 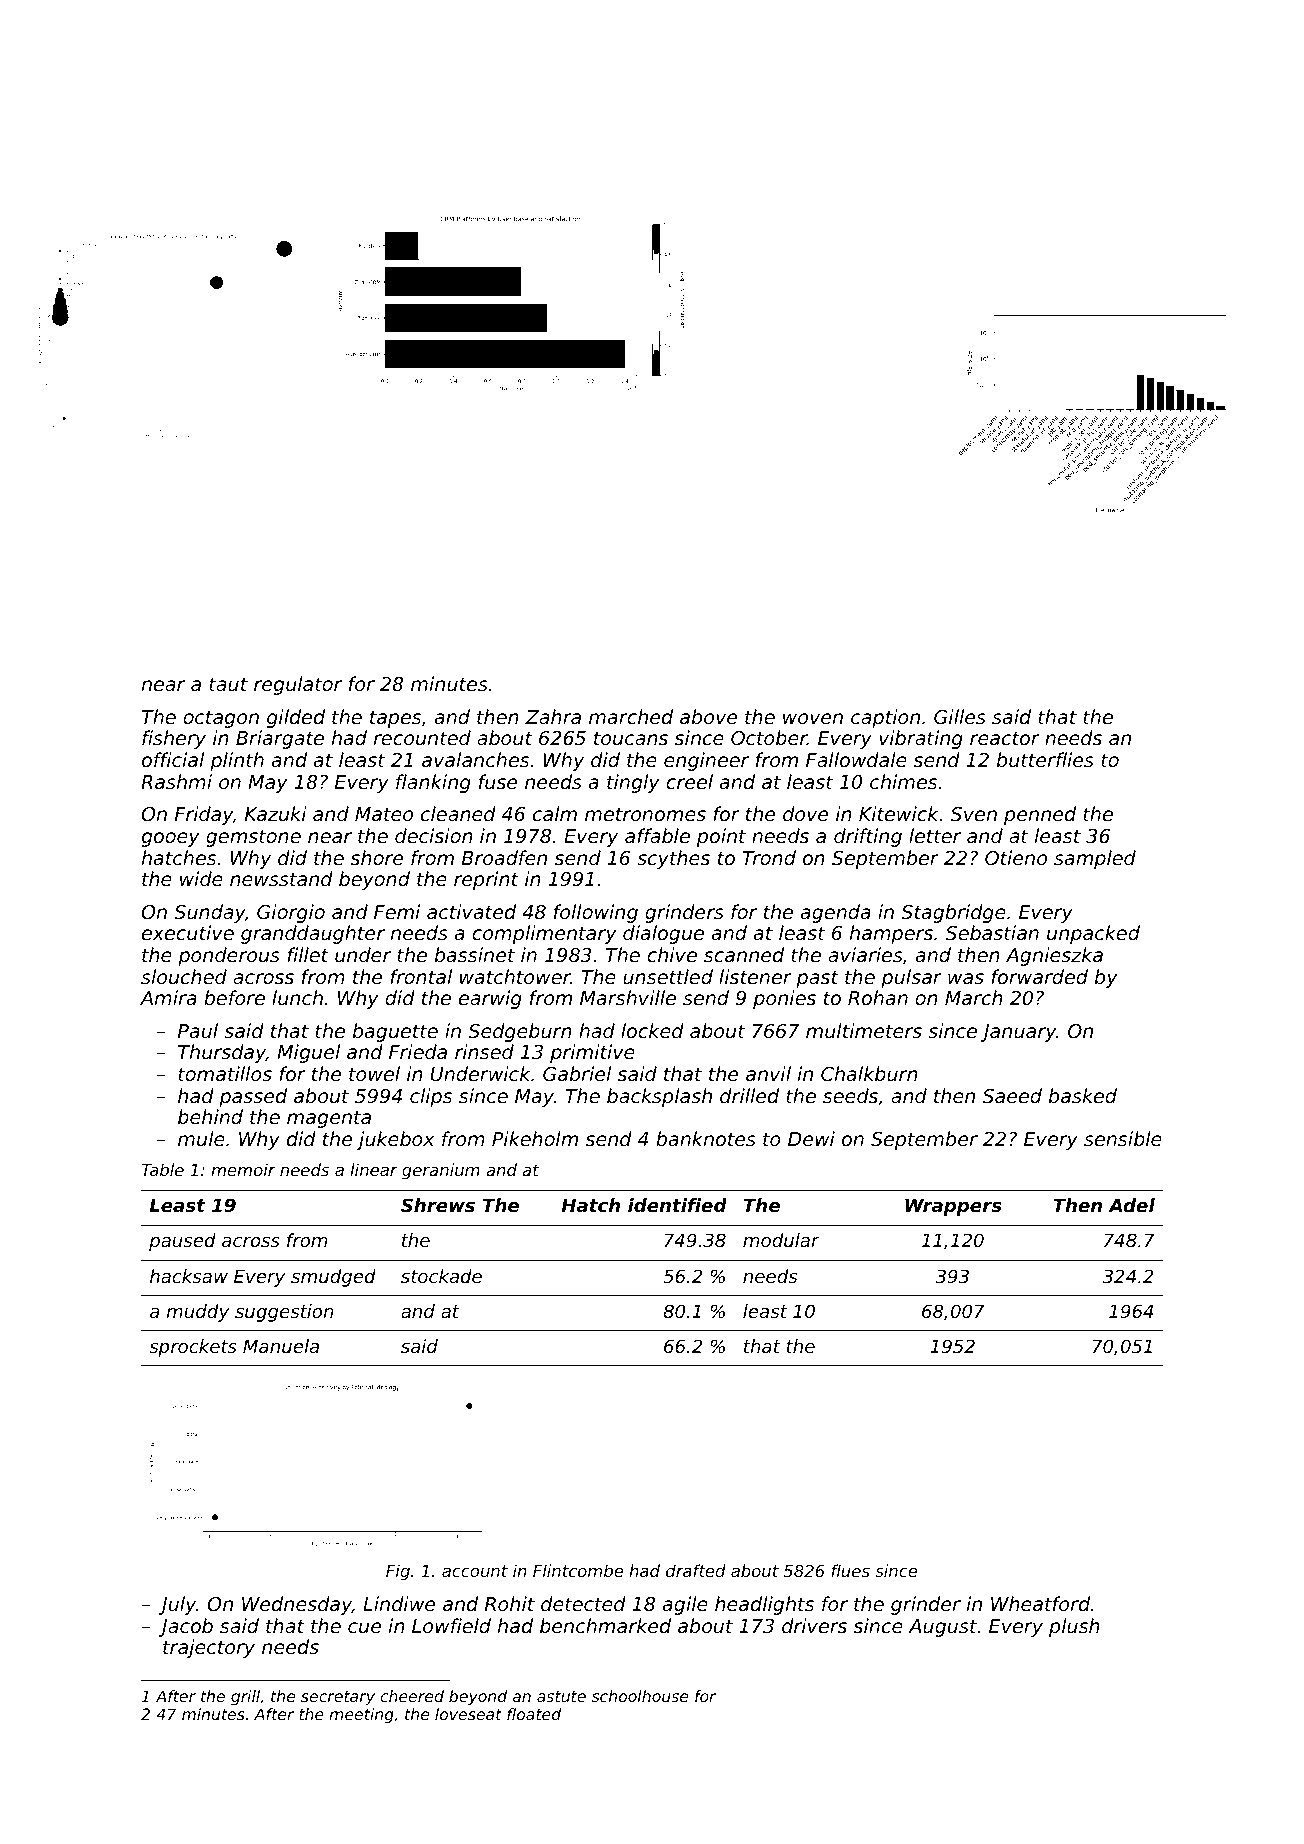 I want to click on sprockets, so click(x=193, y=1348).
